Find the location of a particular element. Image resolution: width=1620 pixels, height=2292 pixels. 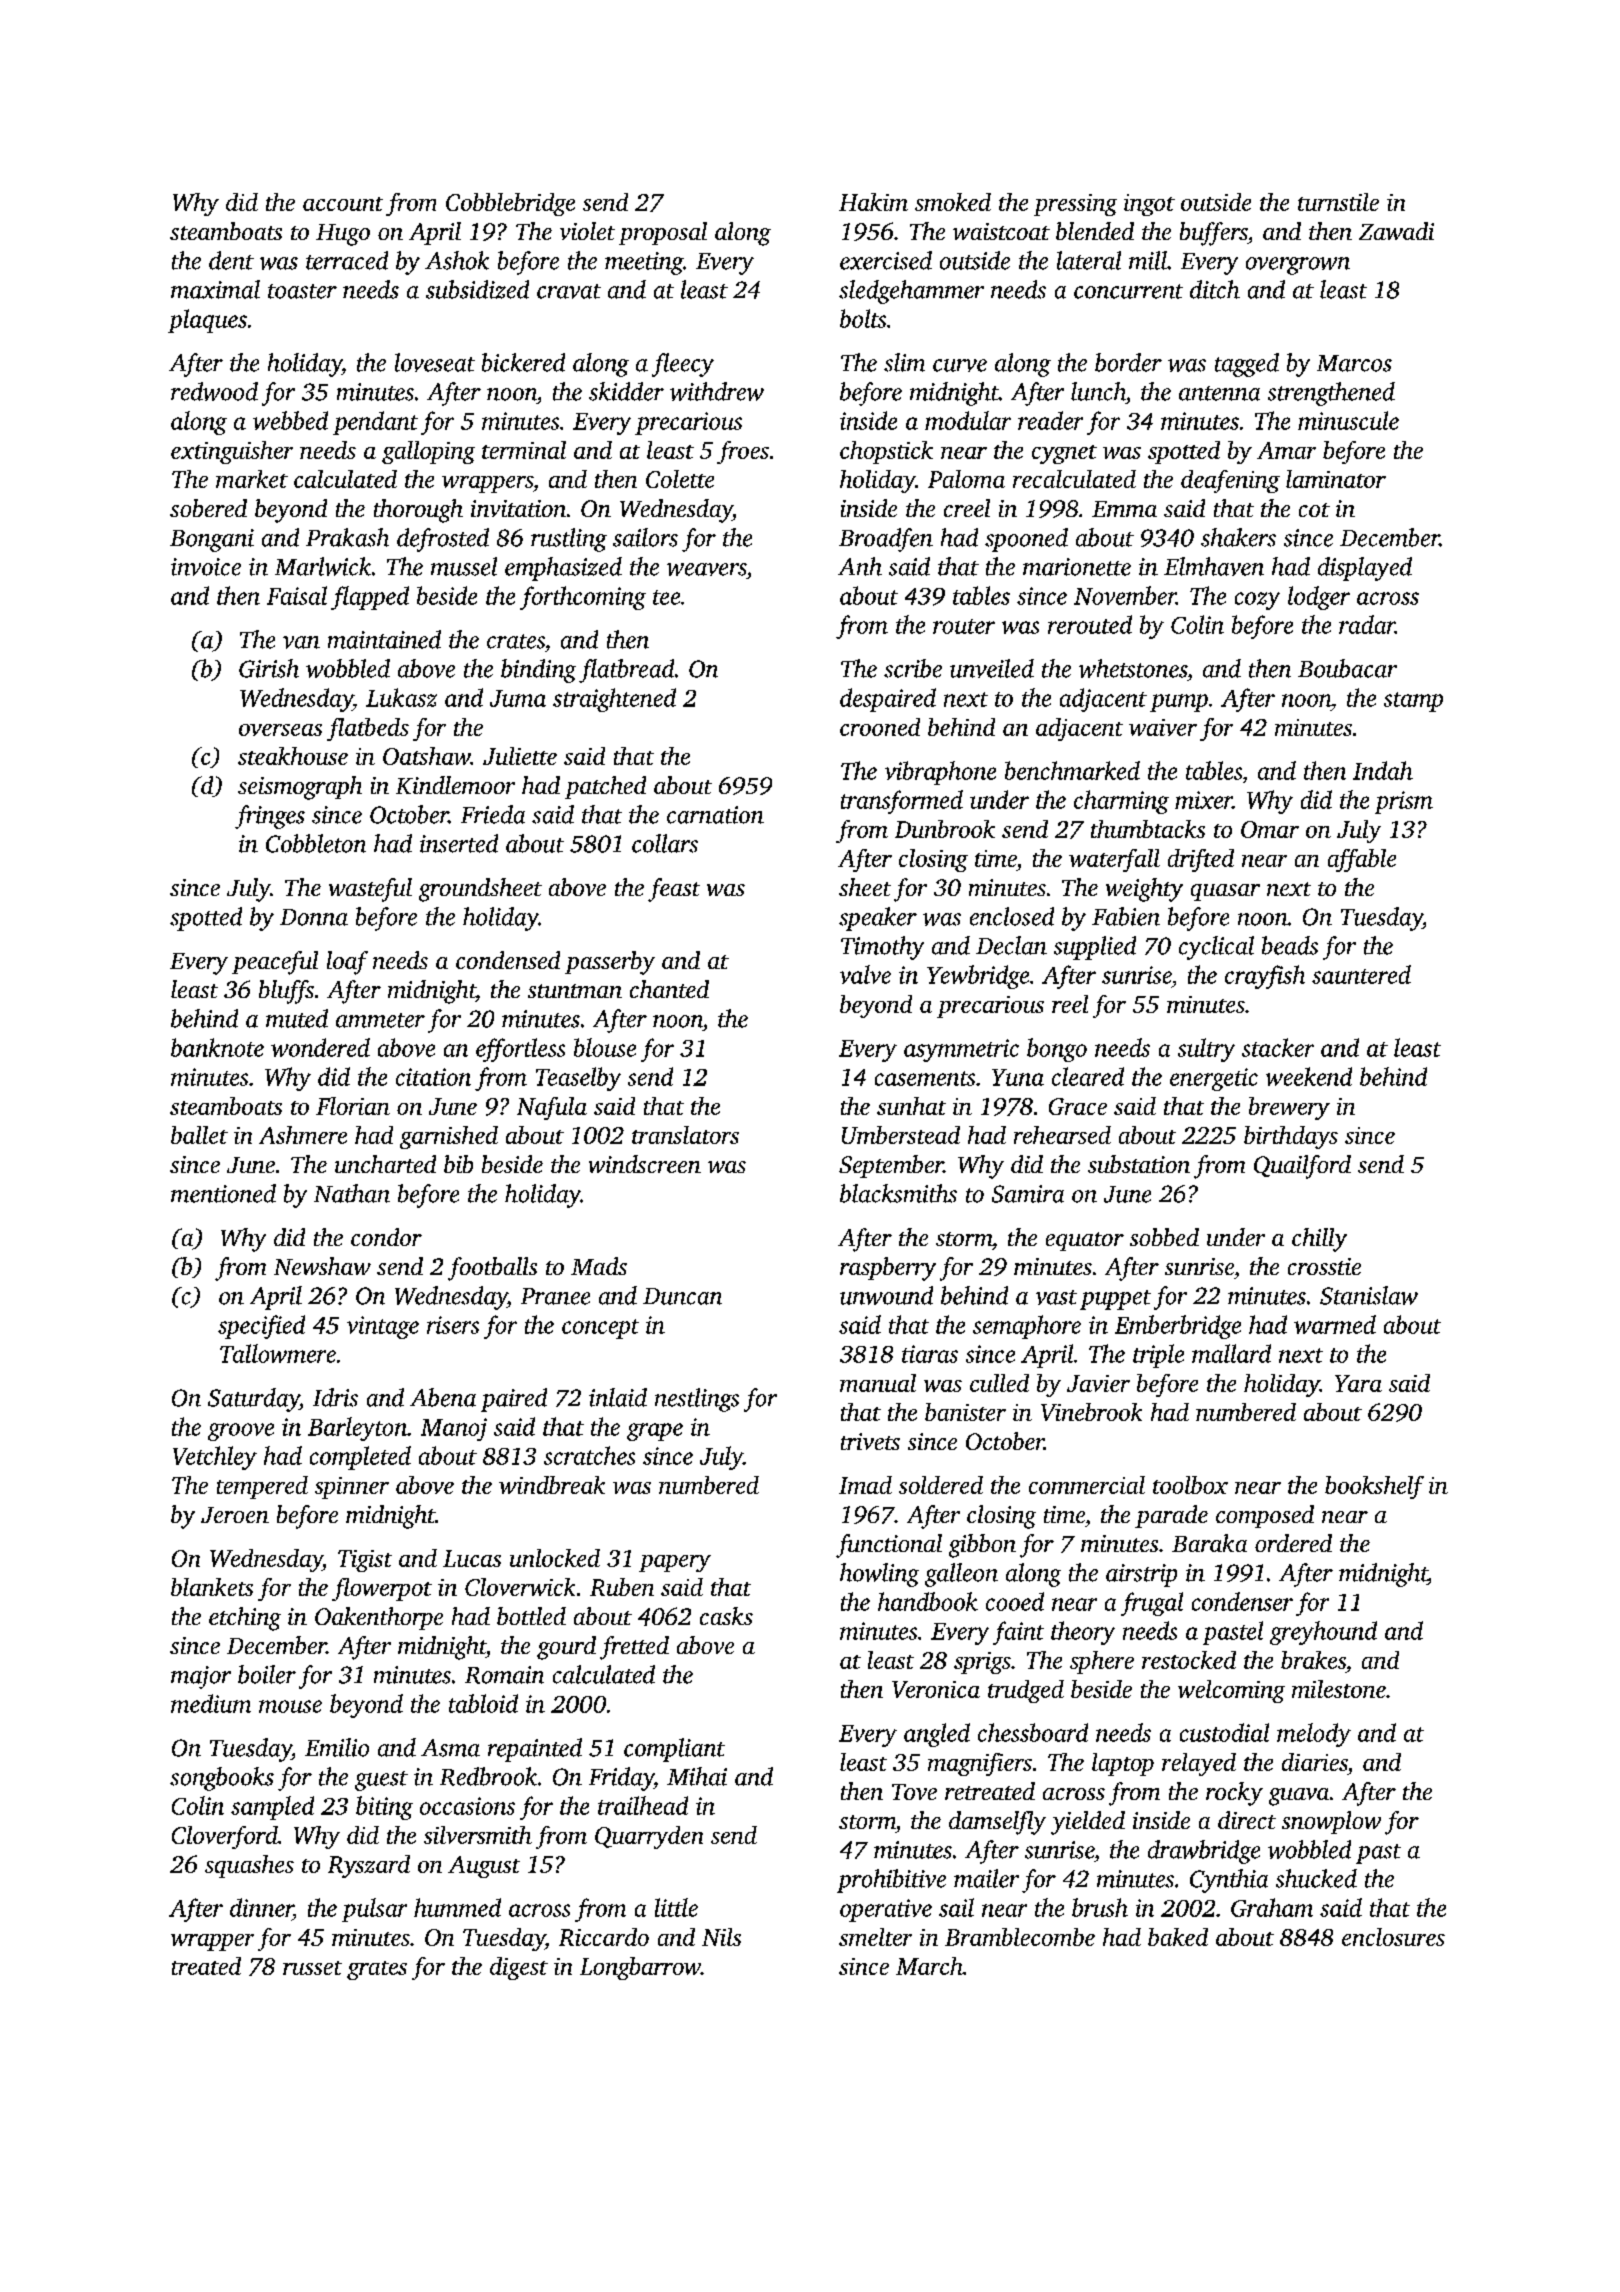

Romain is located at coordinates (504, 1675).
